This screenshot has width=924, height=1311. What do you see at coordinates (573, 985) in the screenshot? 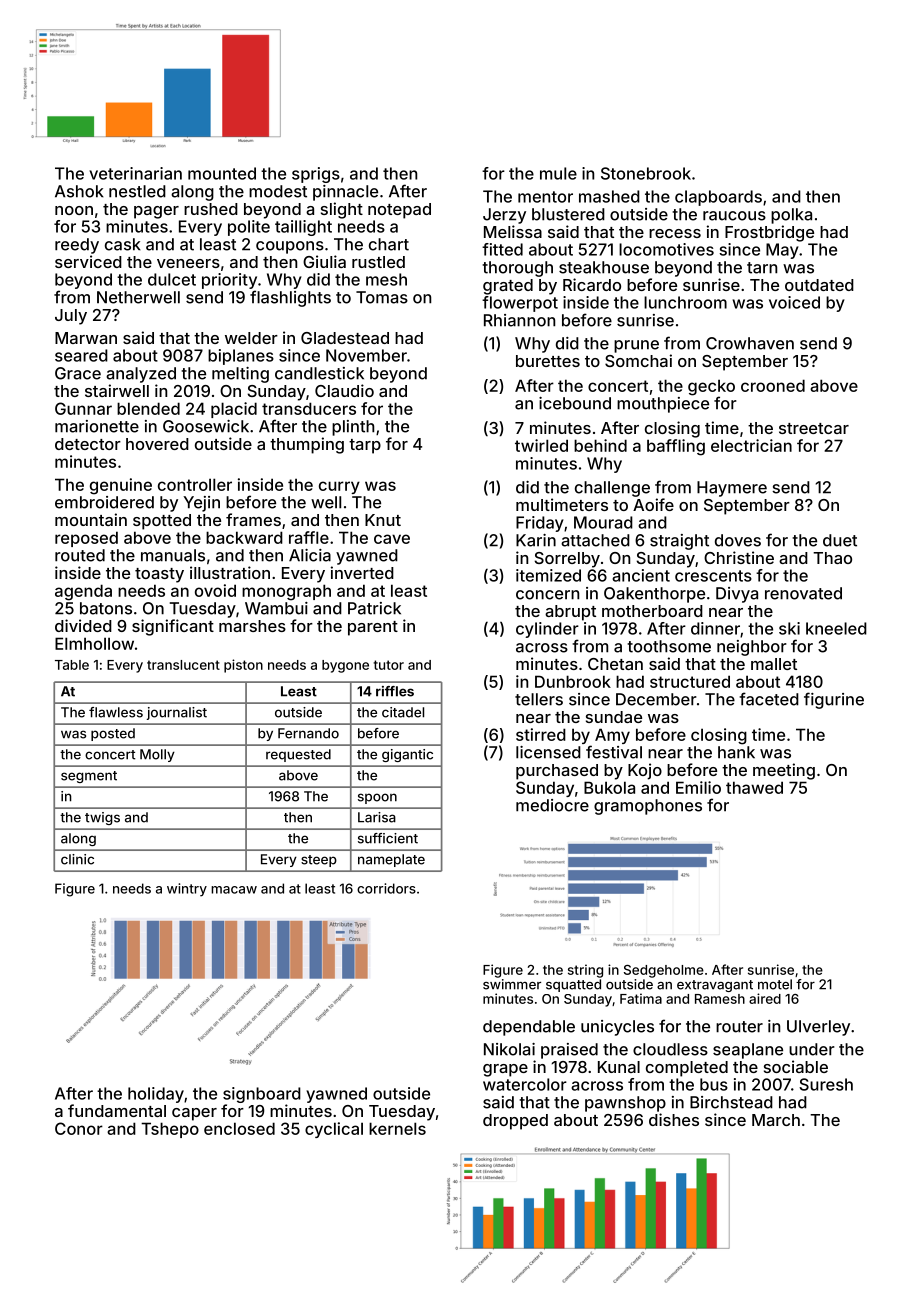
I see `squatted` at bounding box center [573, 985].
